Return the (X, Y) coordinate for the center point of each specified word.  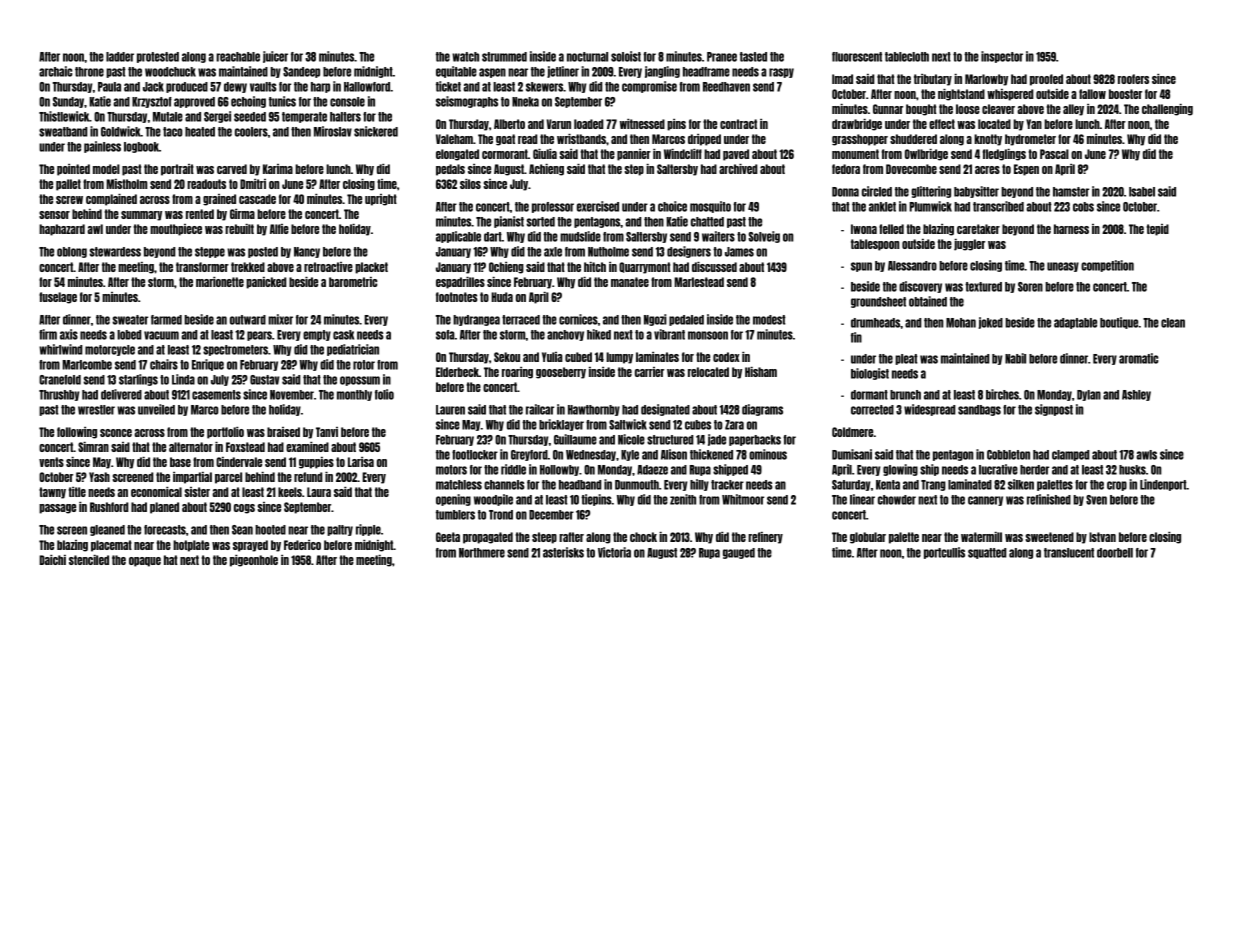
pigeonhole (254, 561)
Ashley (1136, 395)
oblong (72, 252)
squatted (987, 553)
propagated (488, 538)
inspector (1002, 57)
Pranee (722, 57)
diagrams (762, 410)
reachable (238, 57)
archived (738, 169)
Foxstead (245, 447)
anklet (882, 207)
